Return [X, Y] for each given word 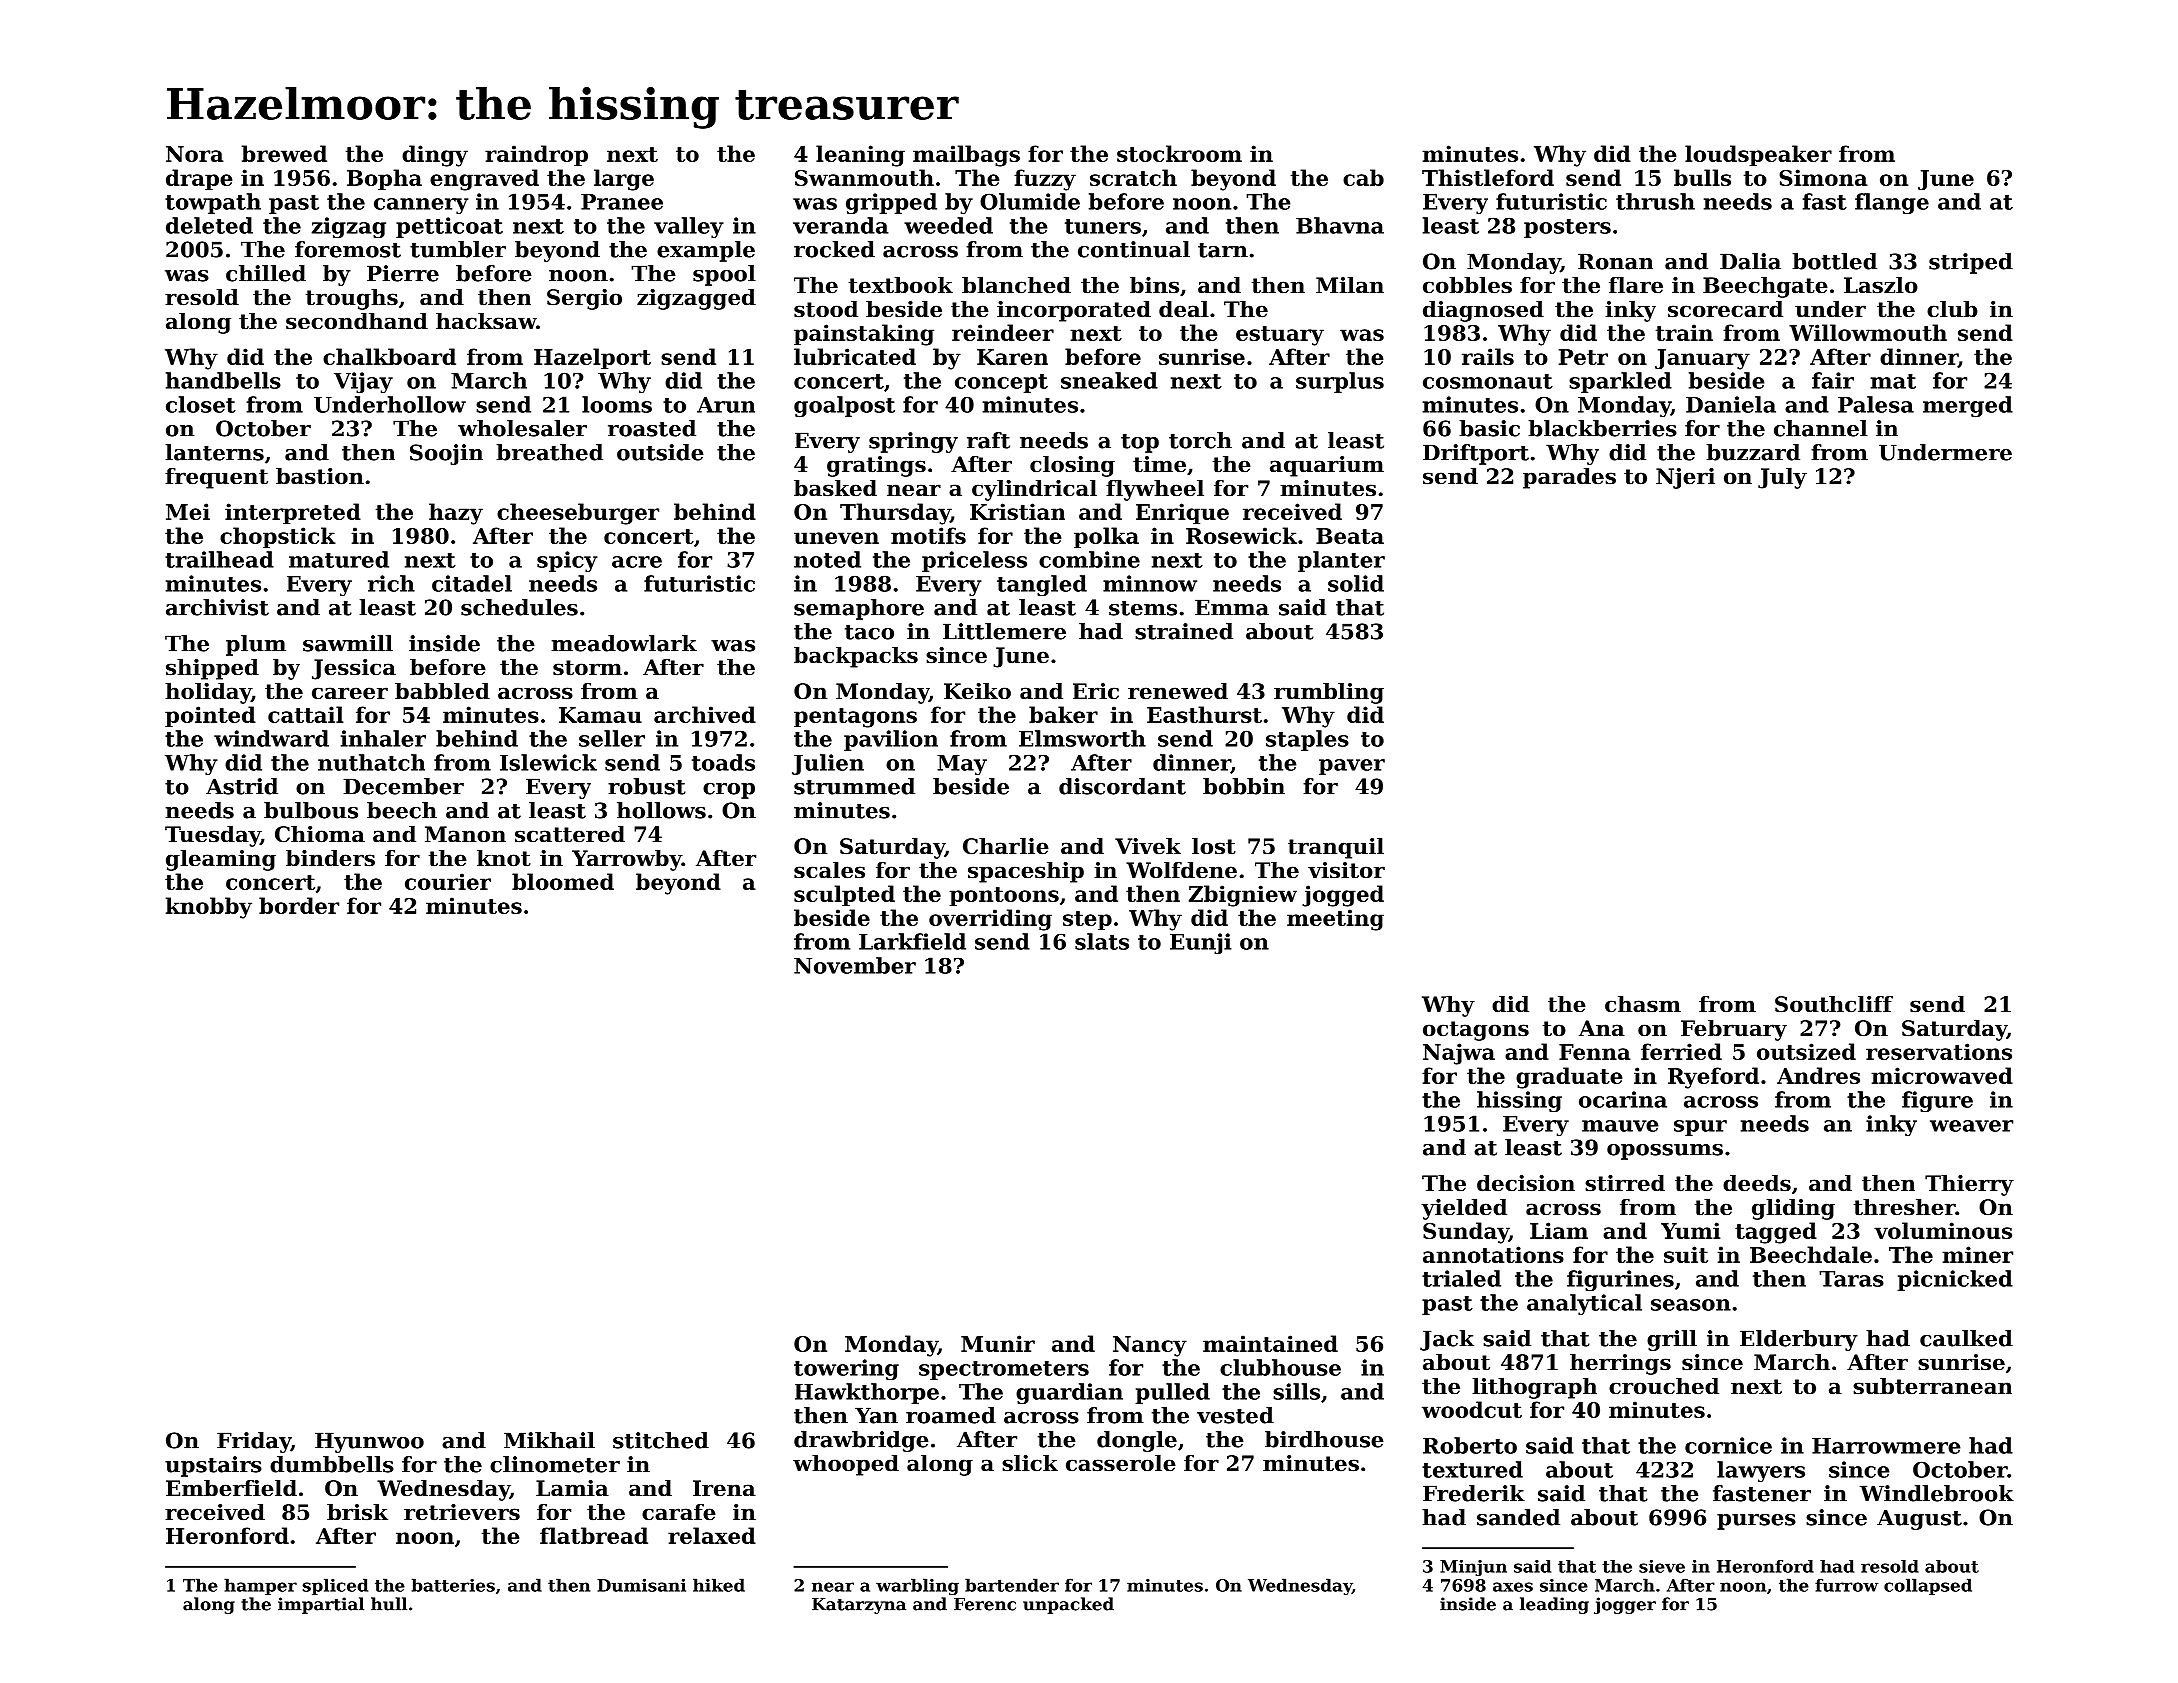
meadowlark [624, 643]
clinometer [555, 1464]
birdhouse [1324, 1439]
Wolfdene [1181, 870]
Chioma [320, 834]
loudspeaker [1758, 155]
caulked [1966, 1338]
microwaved [1942, 1075]
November [855, 965]
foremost [348, 249]
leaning [860, 156]
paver [1352, 767]
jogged [1343, 896]
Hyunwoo [369, 1442]
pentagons [855, 718]
